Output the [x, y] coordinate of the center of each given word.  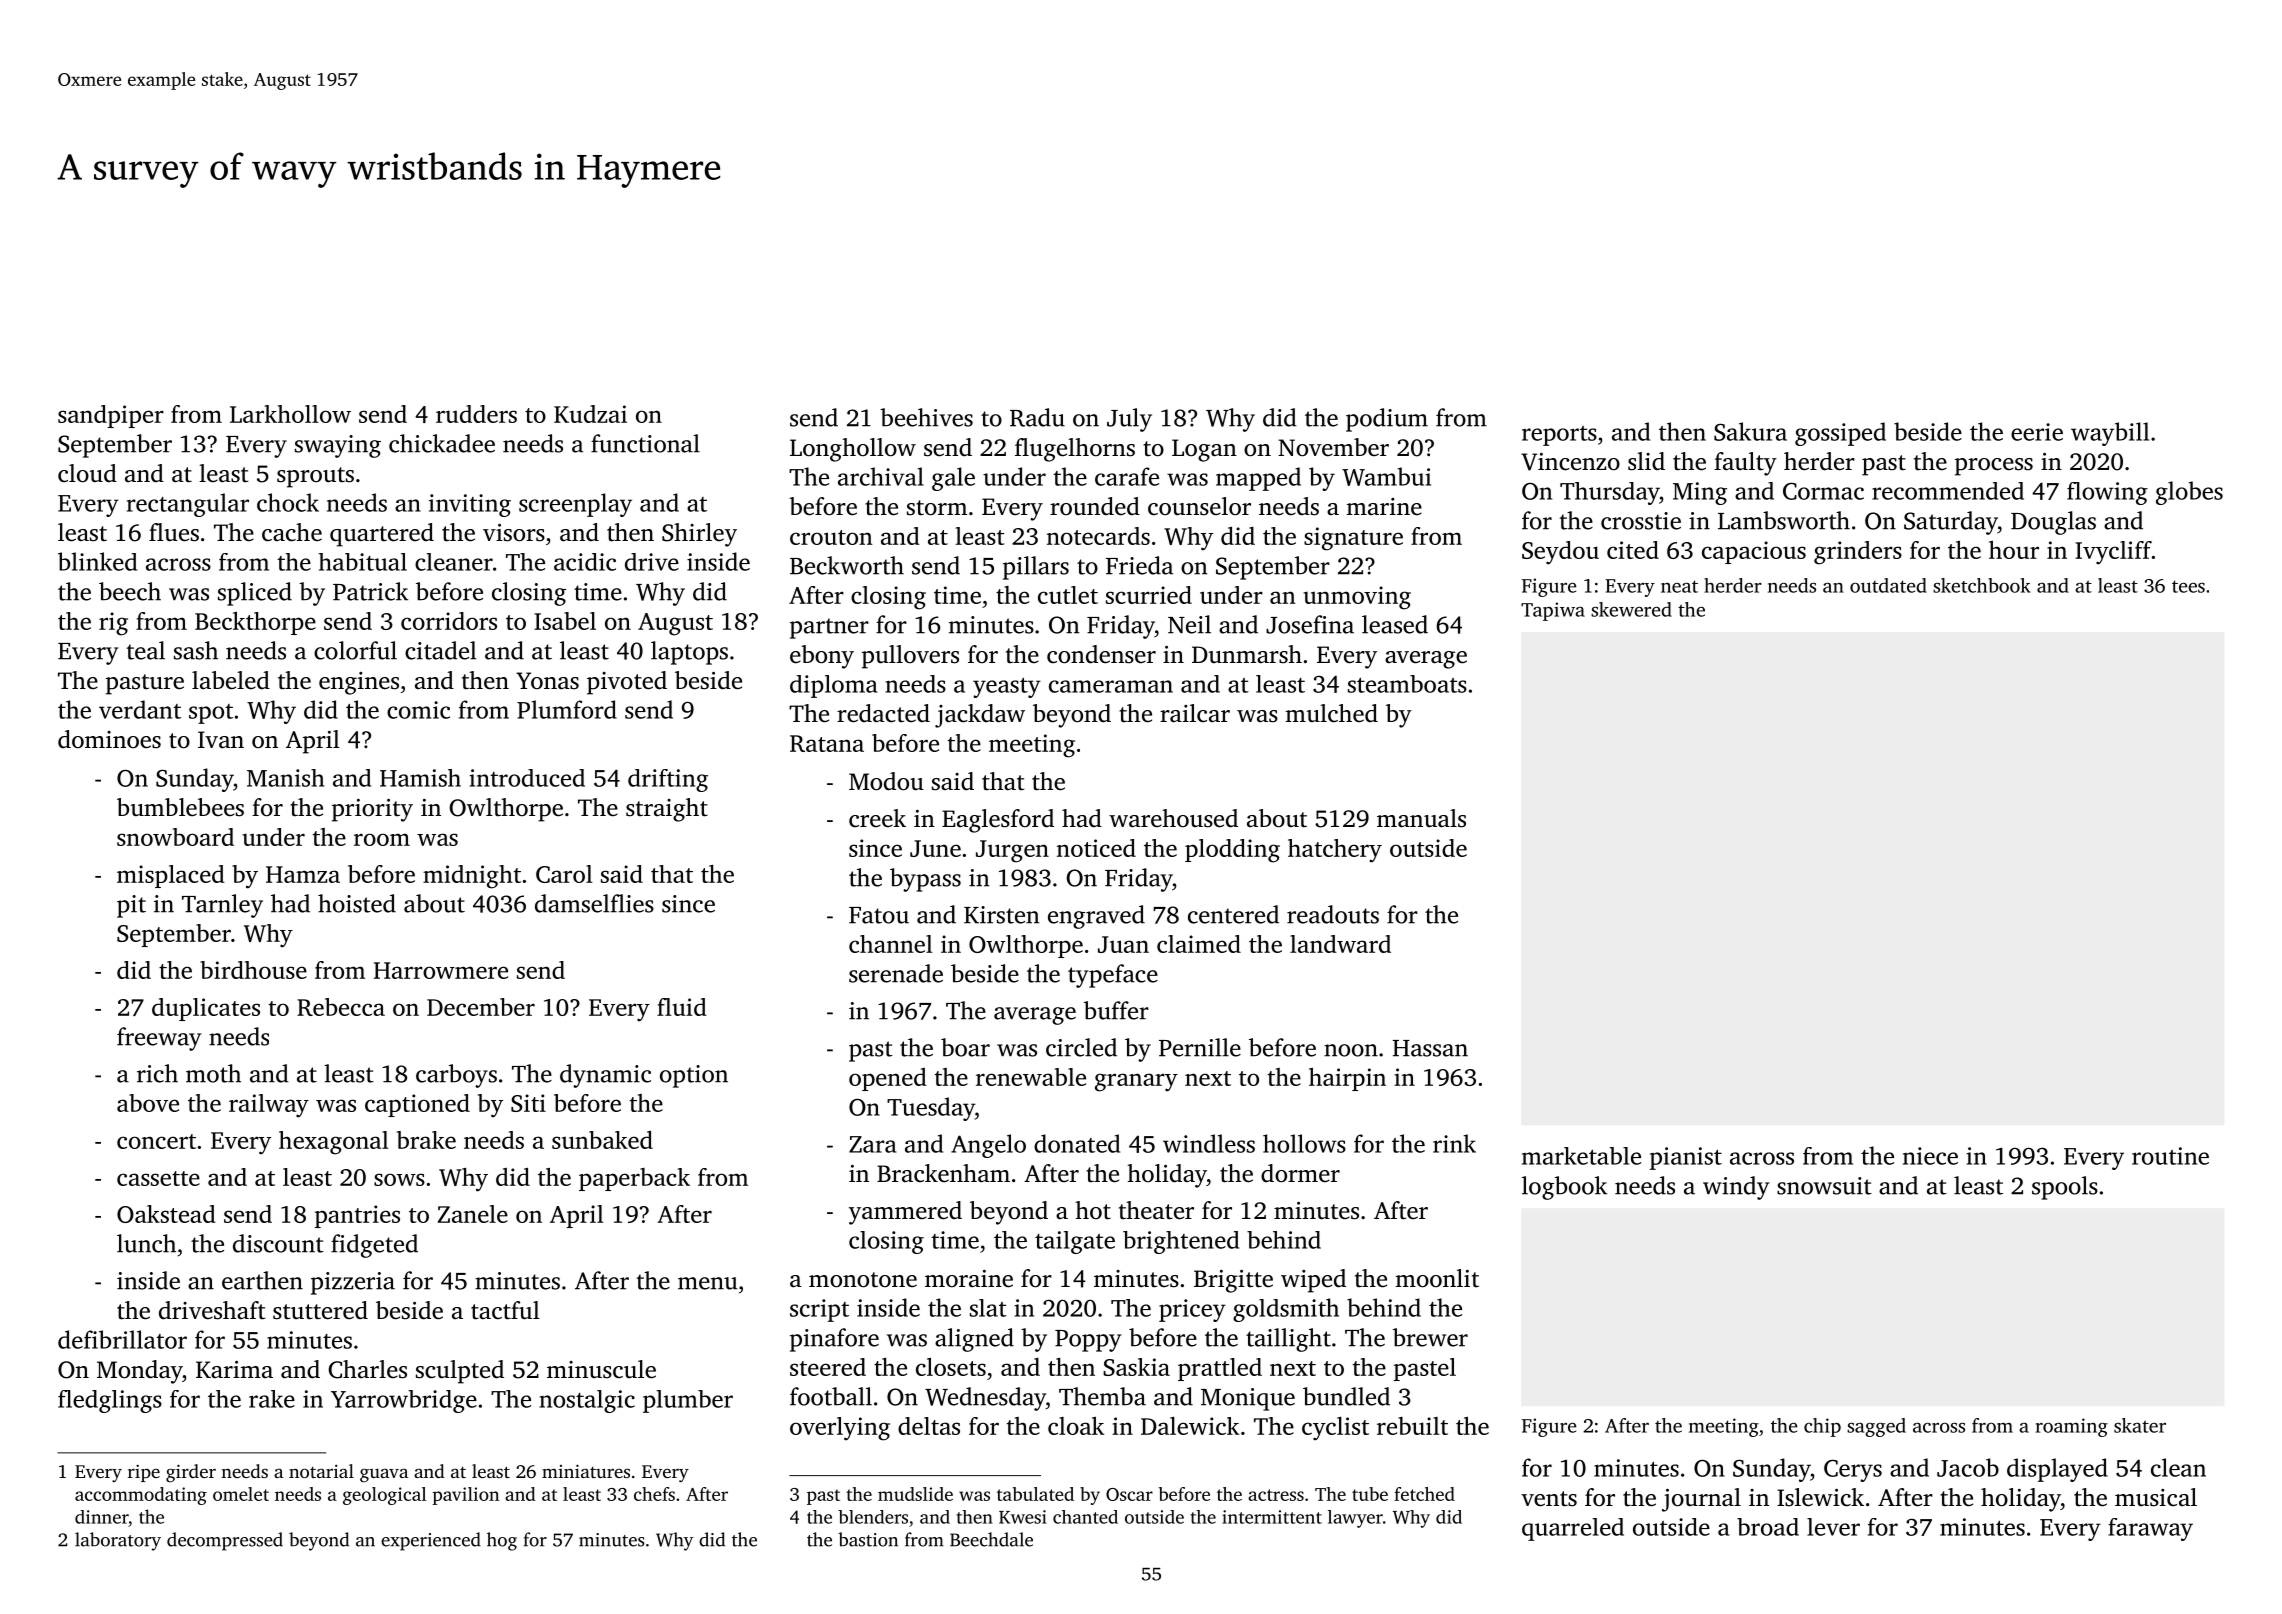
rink [1454, 1143]
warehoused [1173, 818]
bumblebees [180, 807]
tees [2188, 586]
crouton [831, 537]
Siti [528, 1103]
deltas [929, 1426]
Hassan [1430, 1048]
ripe [144, 1473]
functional [645, 443]
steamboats [1407, 684]
